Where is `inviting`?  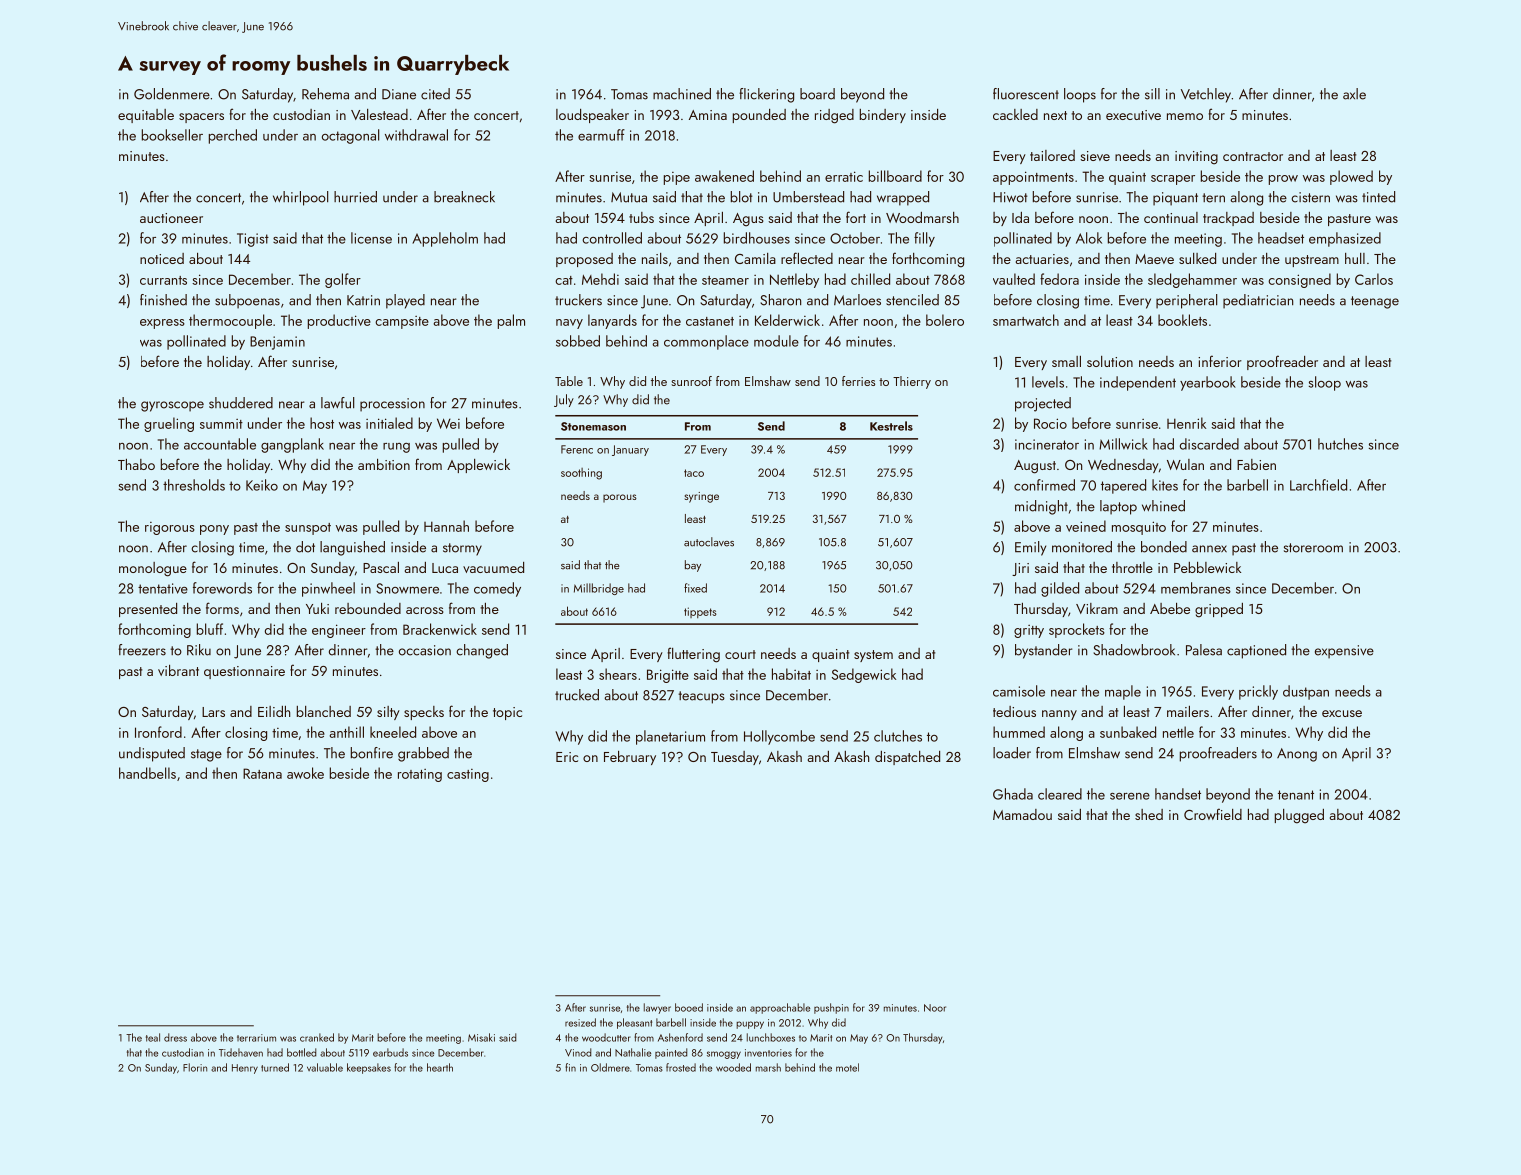
inviting is located at coordinates (1196, 158).
